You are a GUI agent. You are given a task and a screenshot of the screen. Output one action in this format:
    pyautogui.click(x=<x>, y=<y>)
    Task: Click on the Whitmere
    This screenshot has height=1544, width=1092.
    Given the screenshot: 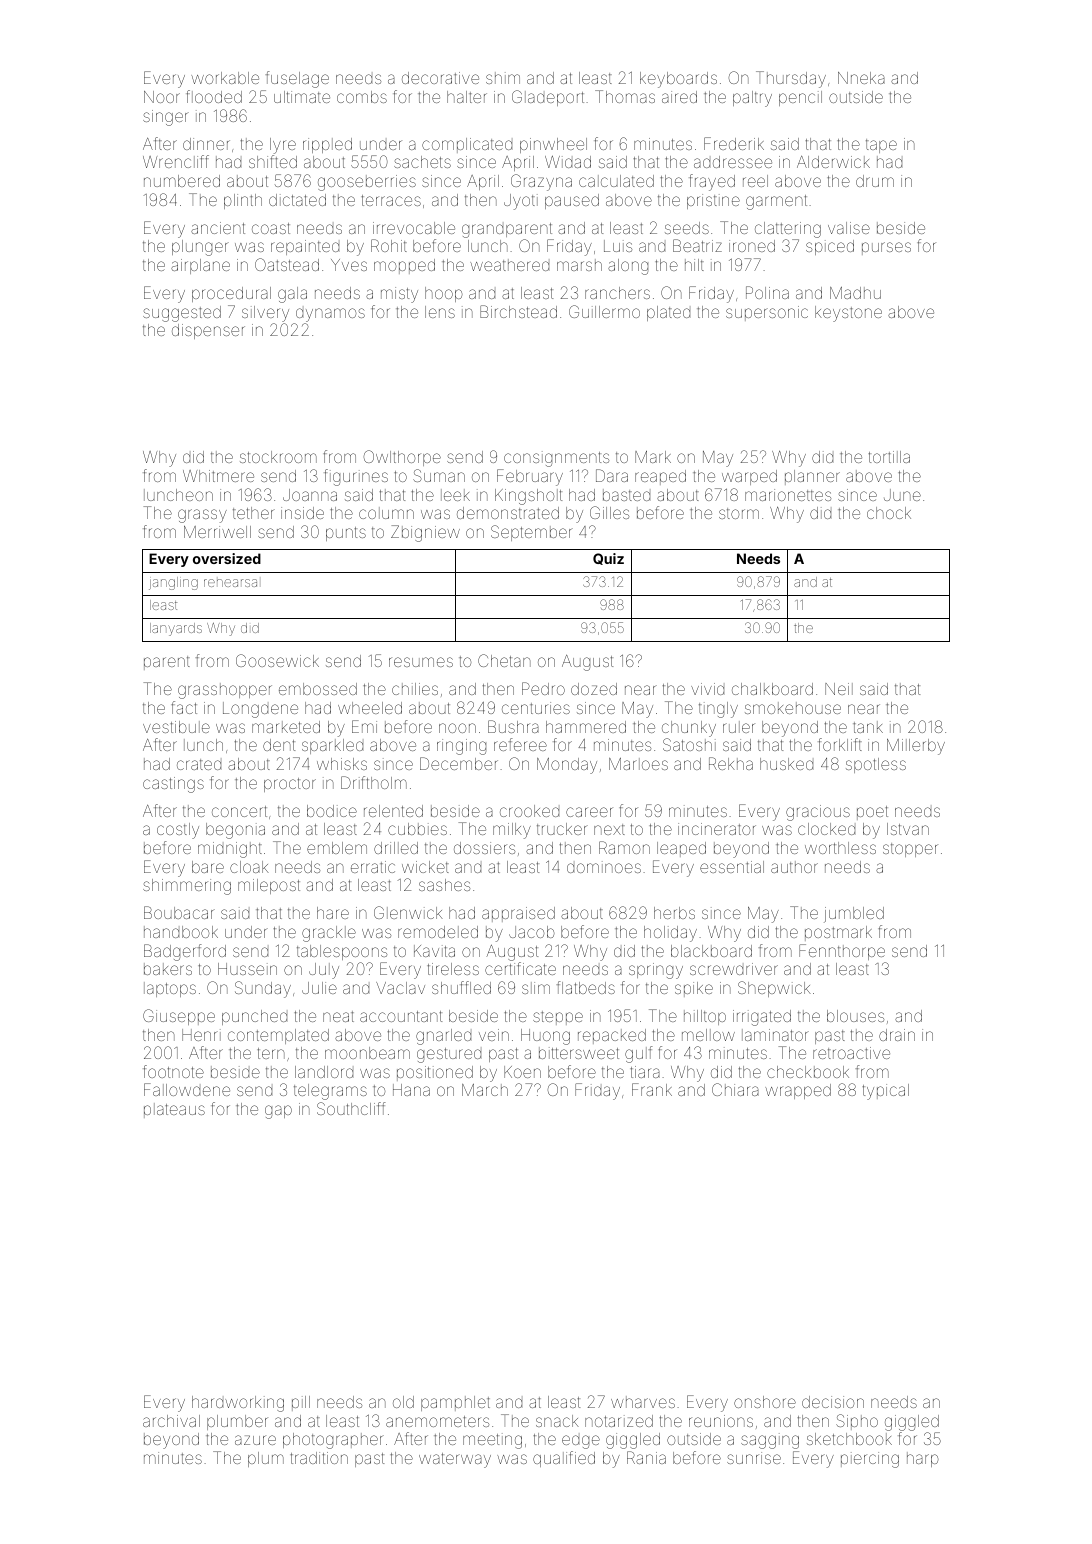 What is the action you would take?
    pyautogui.click(x=218, y=476)
